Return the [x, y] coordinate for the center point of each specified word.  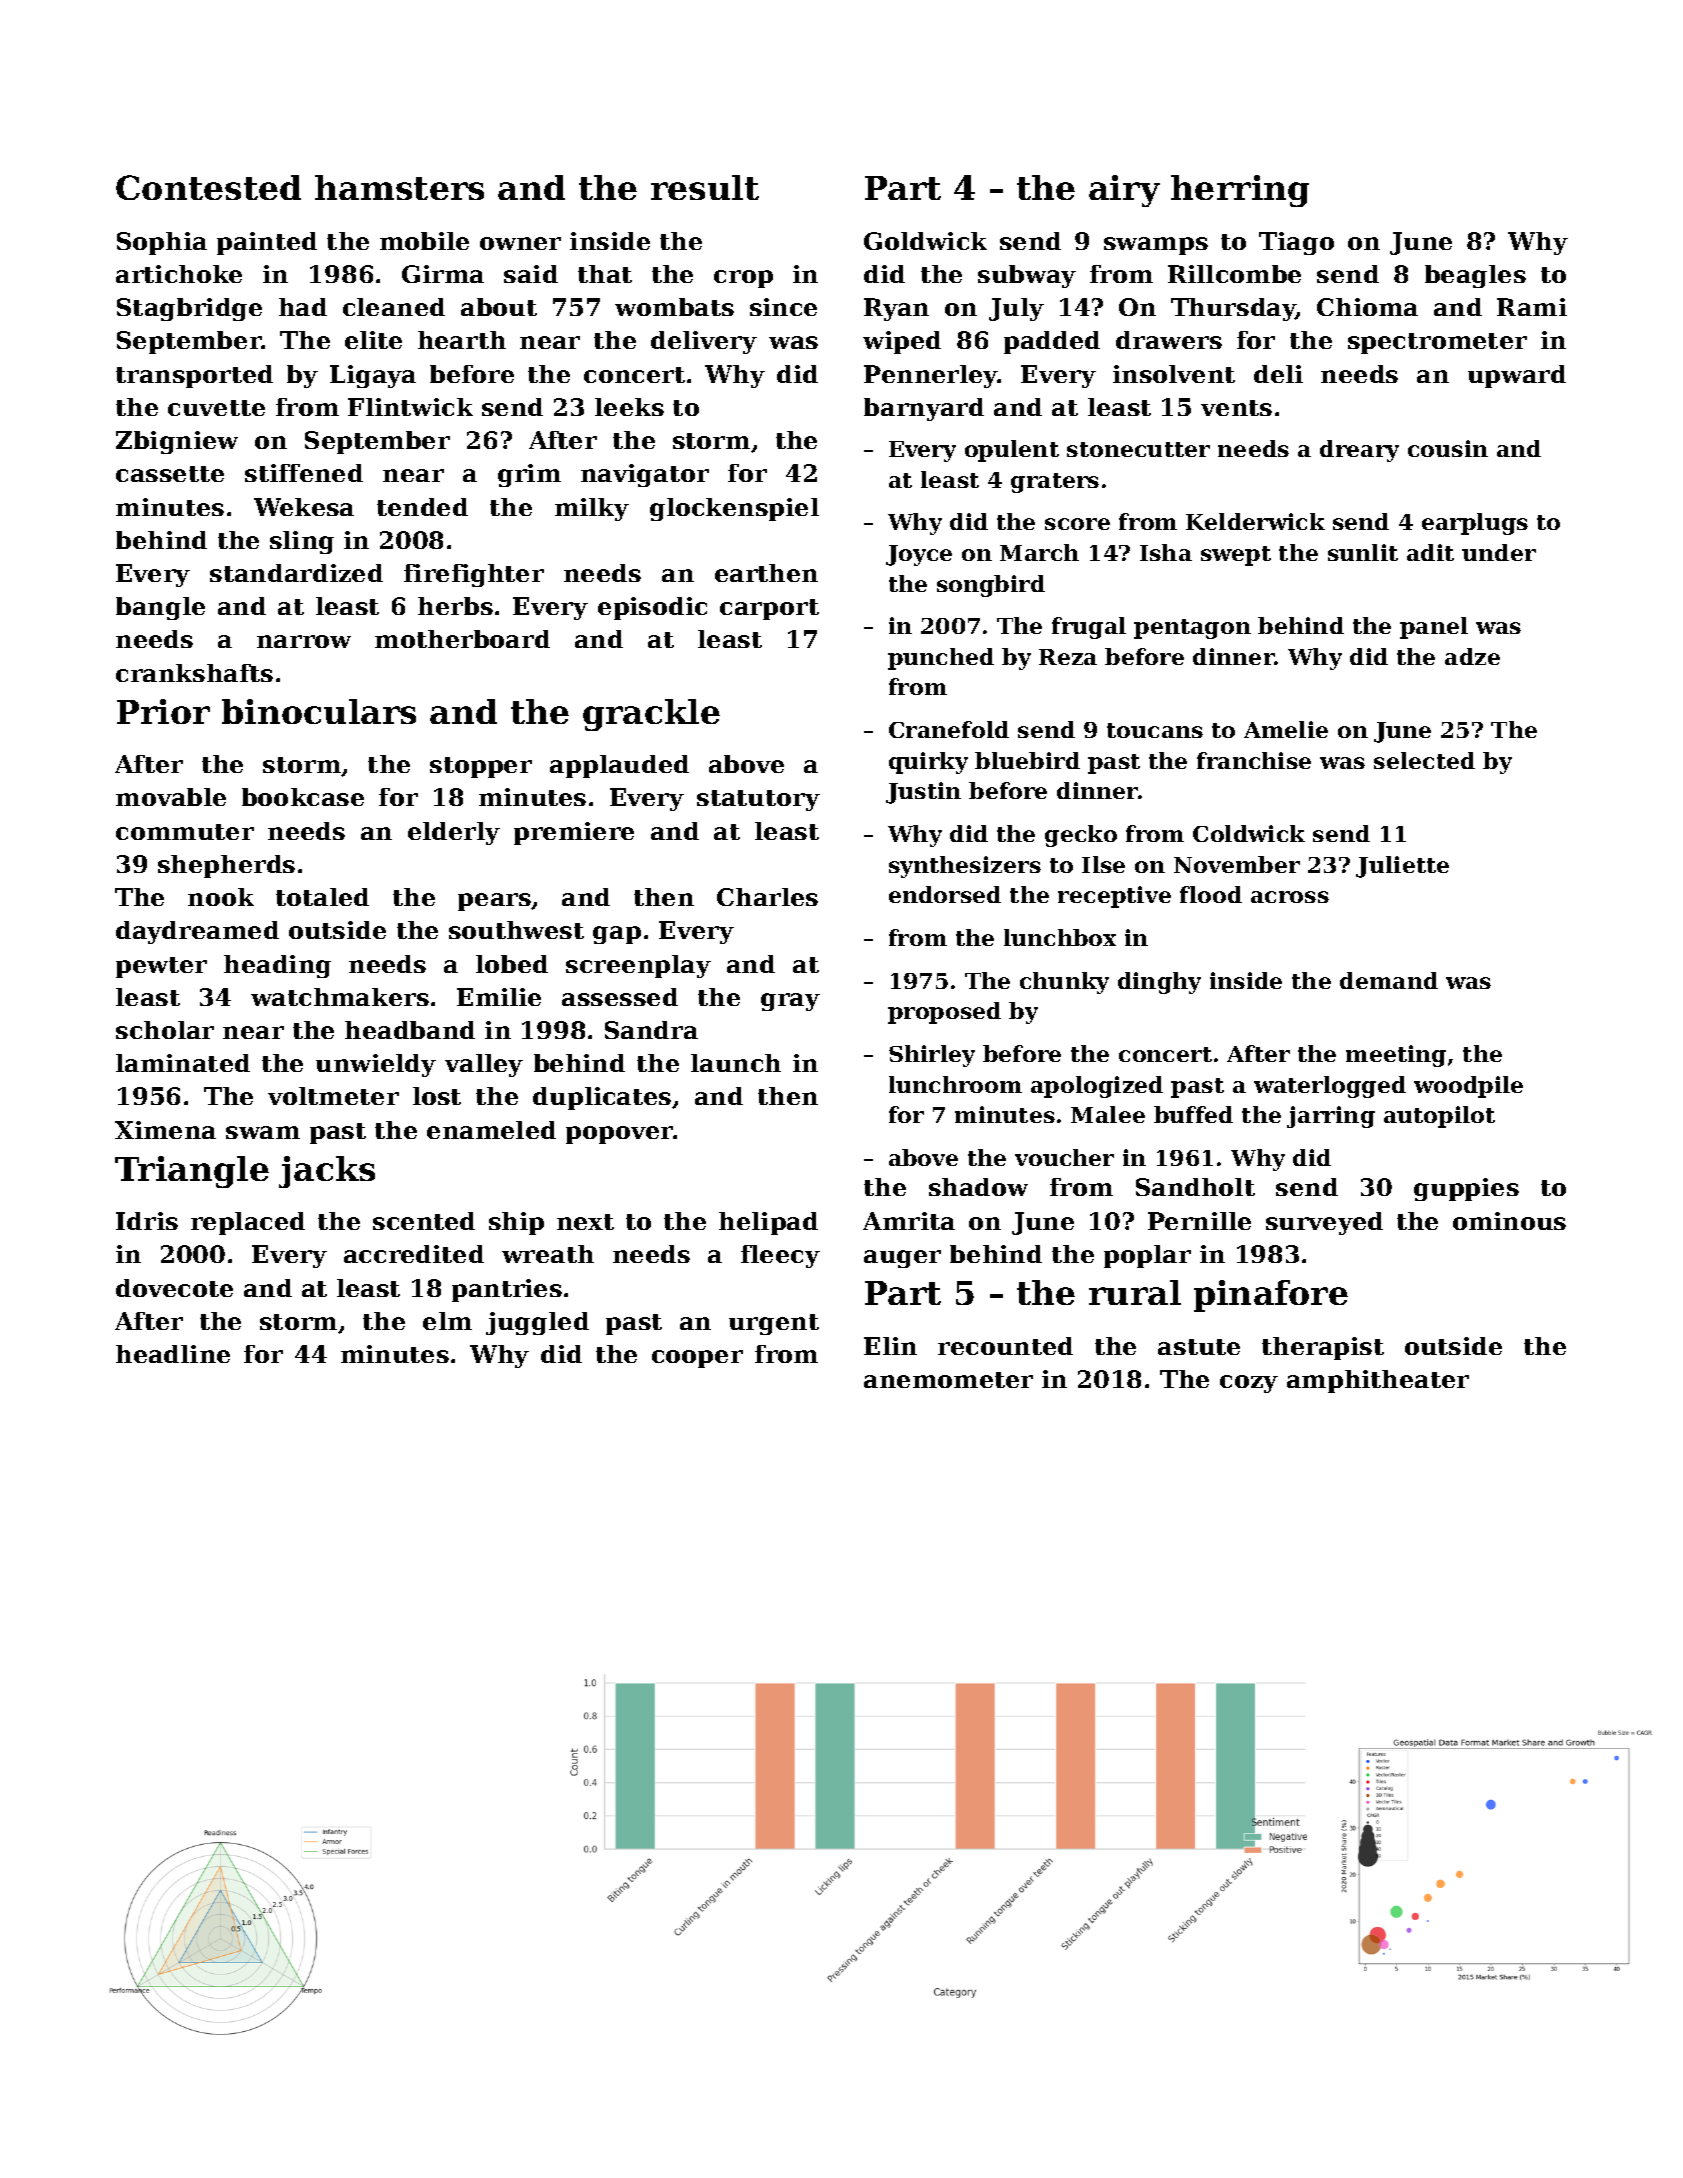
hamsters [399, 187]
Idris [147, 1221]
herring [1240, 191]
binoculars [319, 711]
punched [941, 659]
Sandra [651, 1030]
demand [1389, 980]
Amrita [909, 1221]
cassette [170, 474]
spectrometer [1437, 343]
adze [1472, 656]
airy [1124, 191]
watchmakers [340, 997]
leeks [629, 407]
